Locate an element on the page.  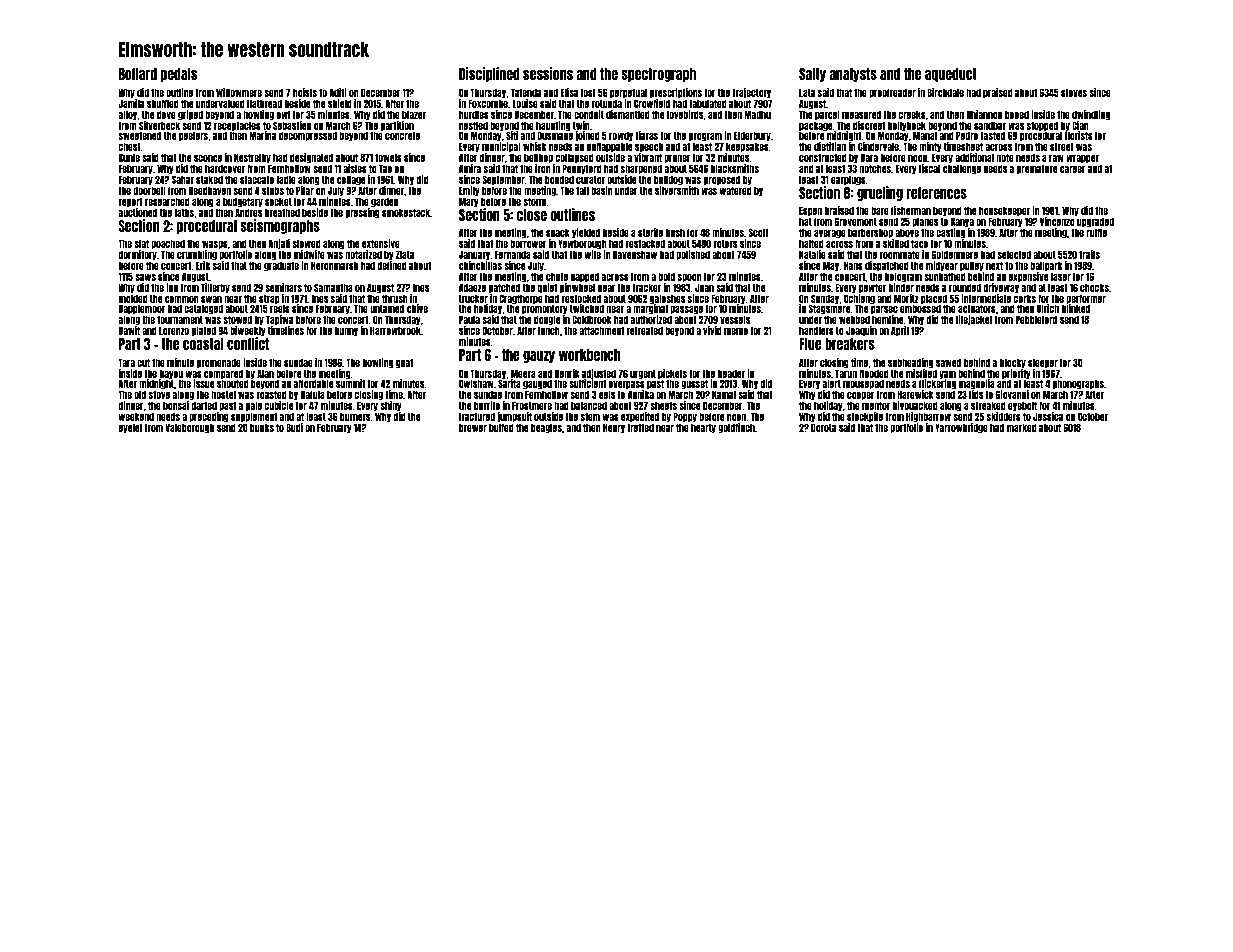
snack is located at coordinates (558, 232).
